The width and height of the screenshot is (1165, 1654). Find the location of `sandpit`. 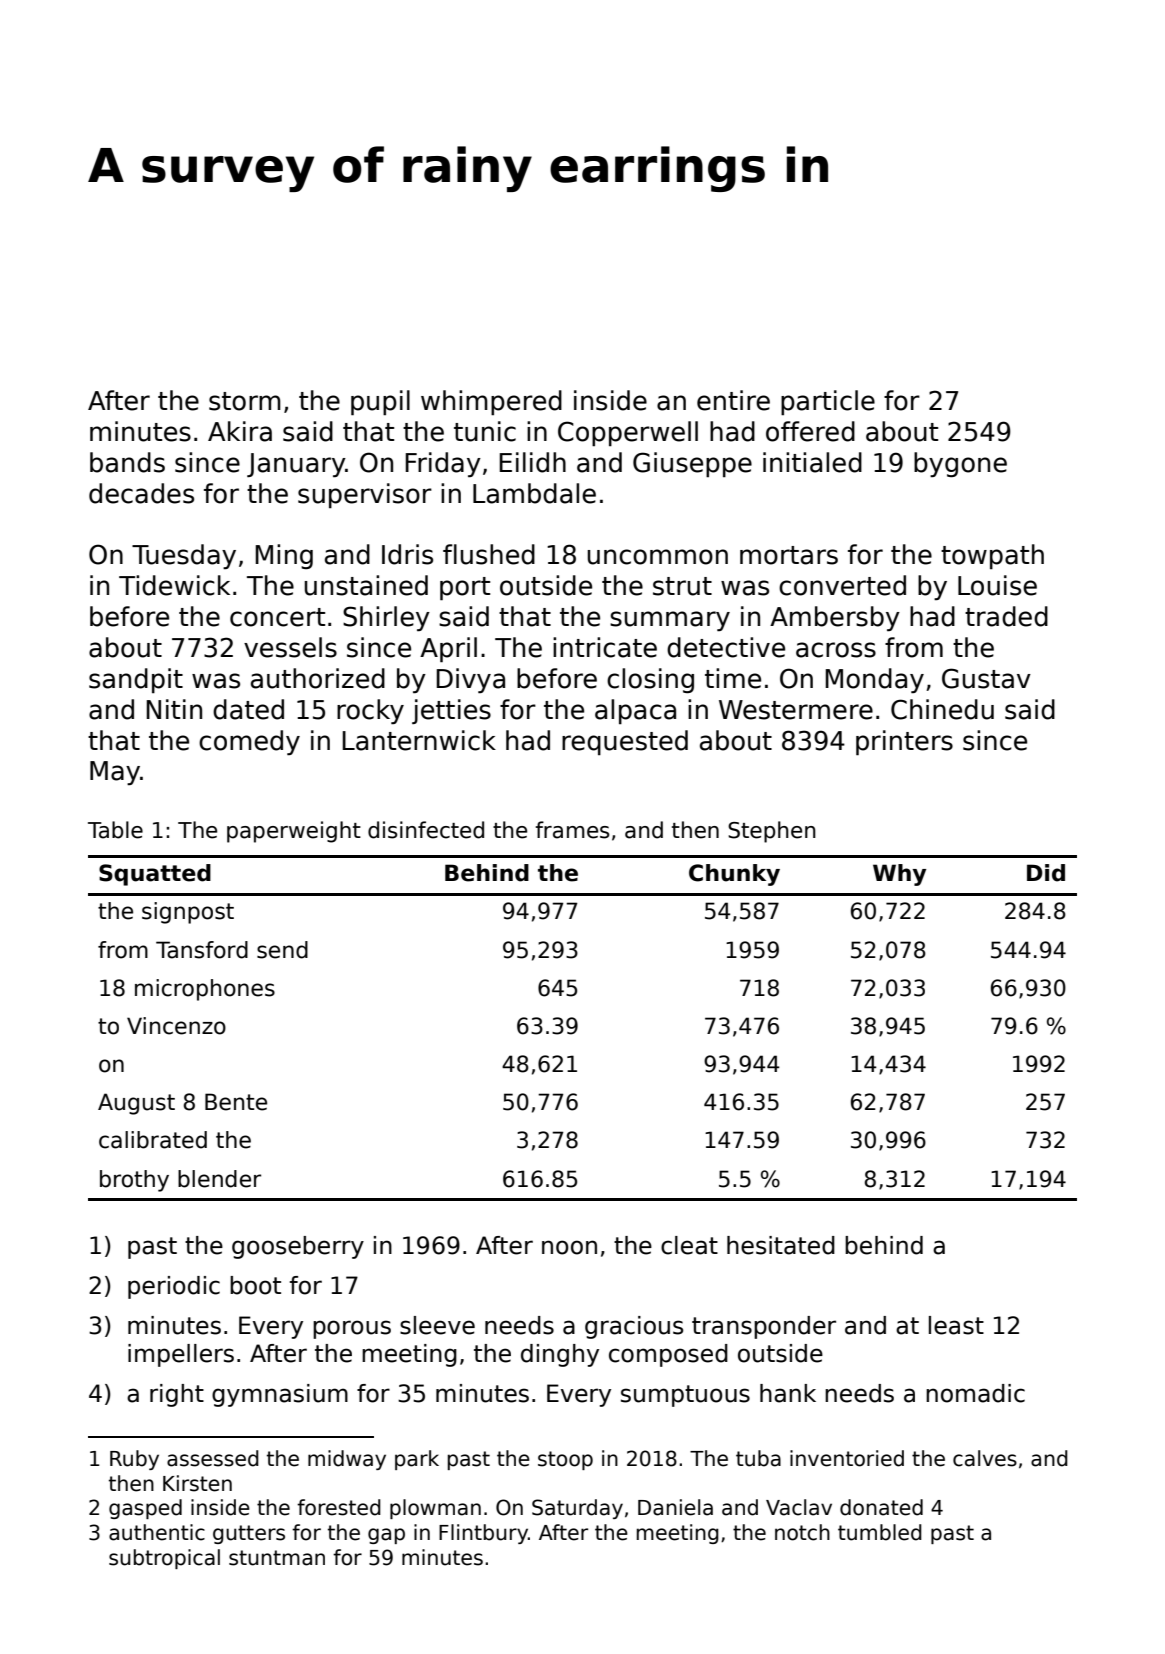

sandpit is located at coordinates (136, 680).
